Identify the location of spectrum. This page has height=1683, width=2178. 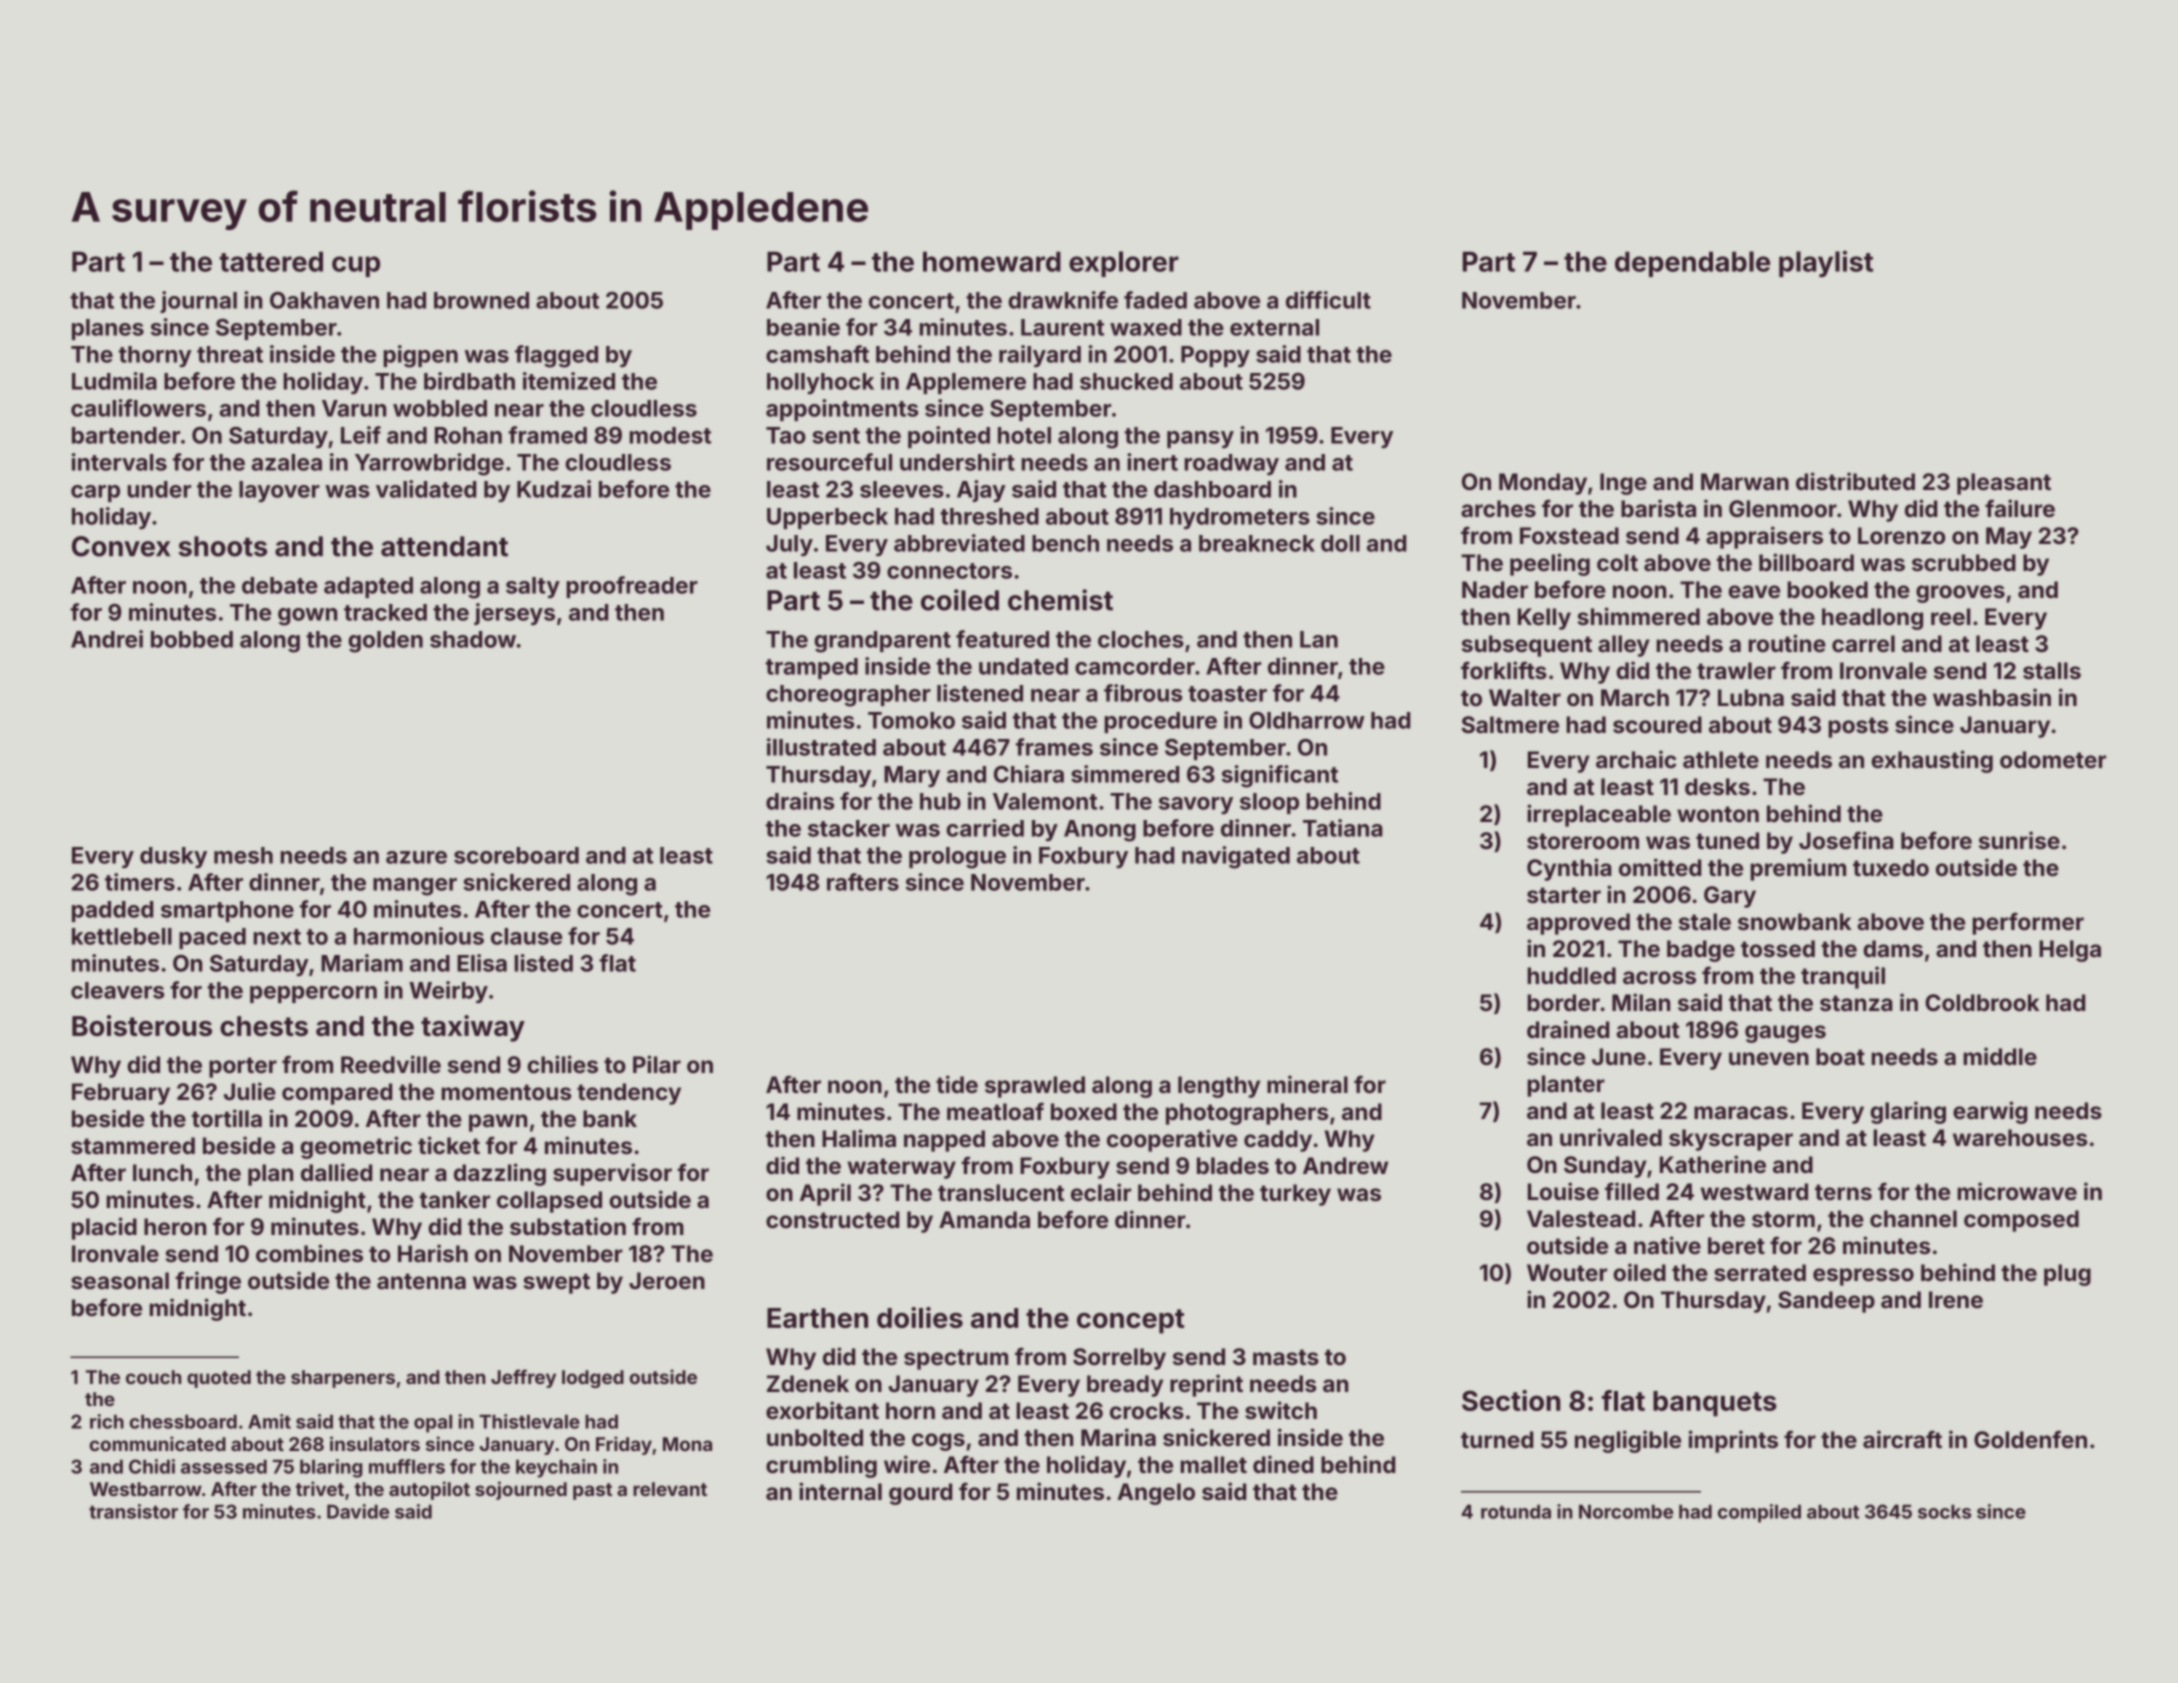
(956, 1359).
